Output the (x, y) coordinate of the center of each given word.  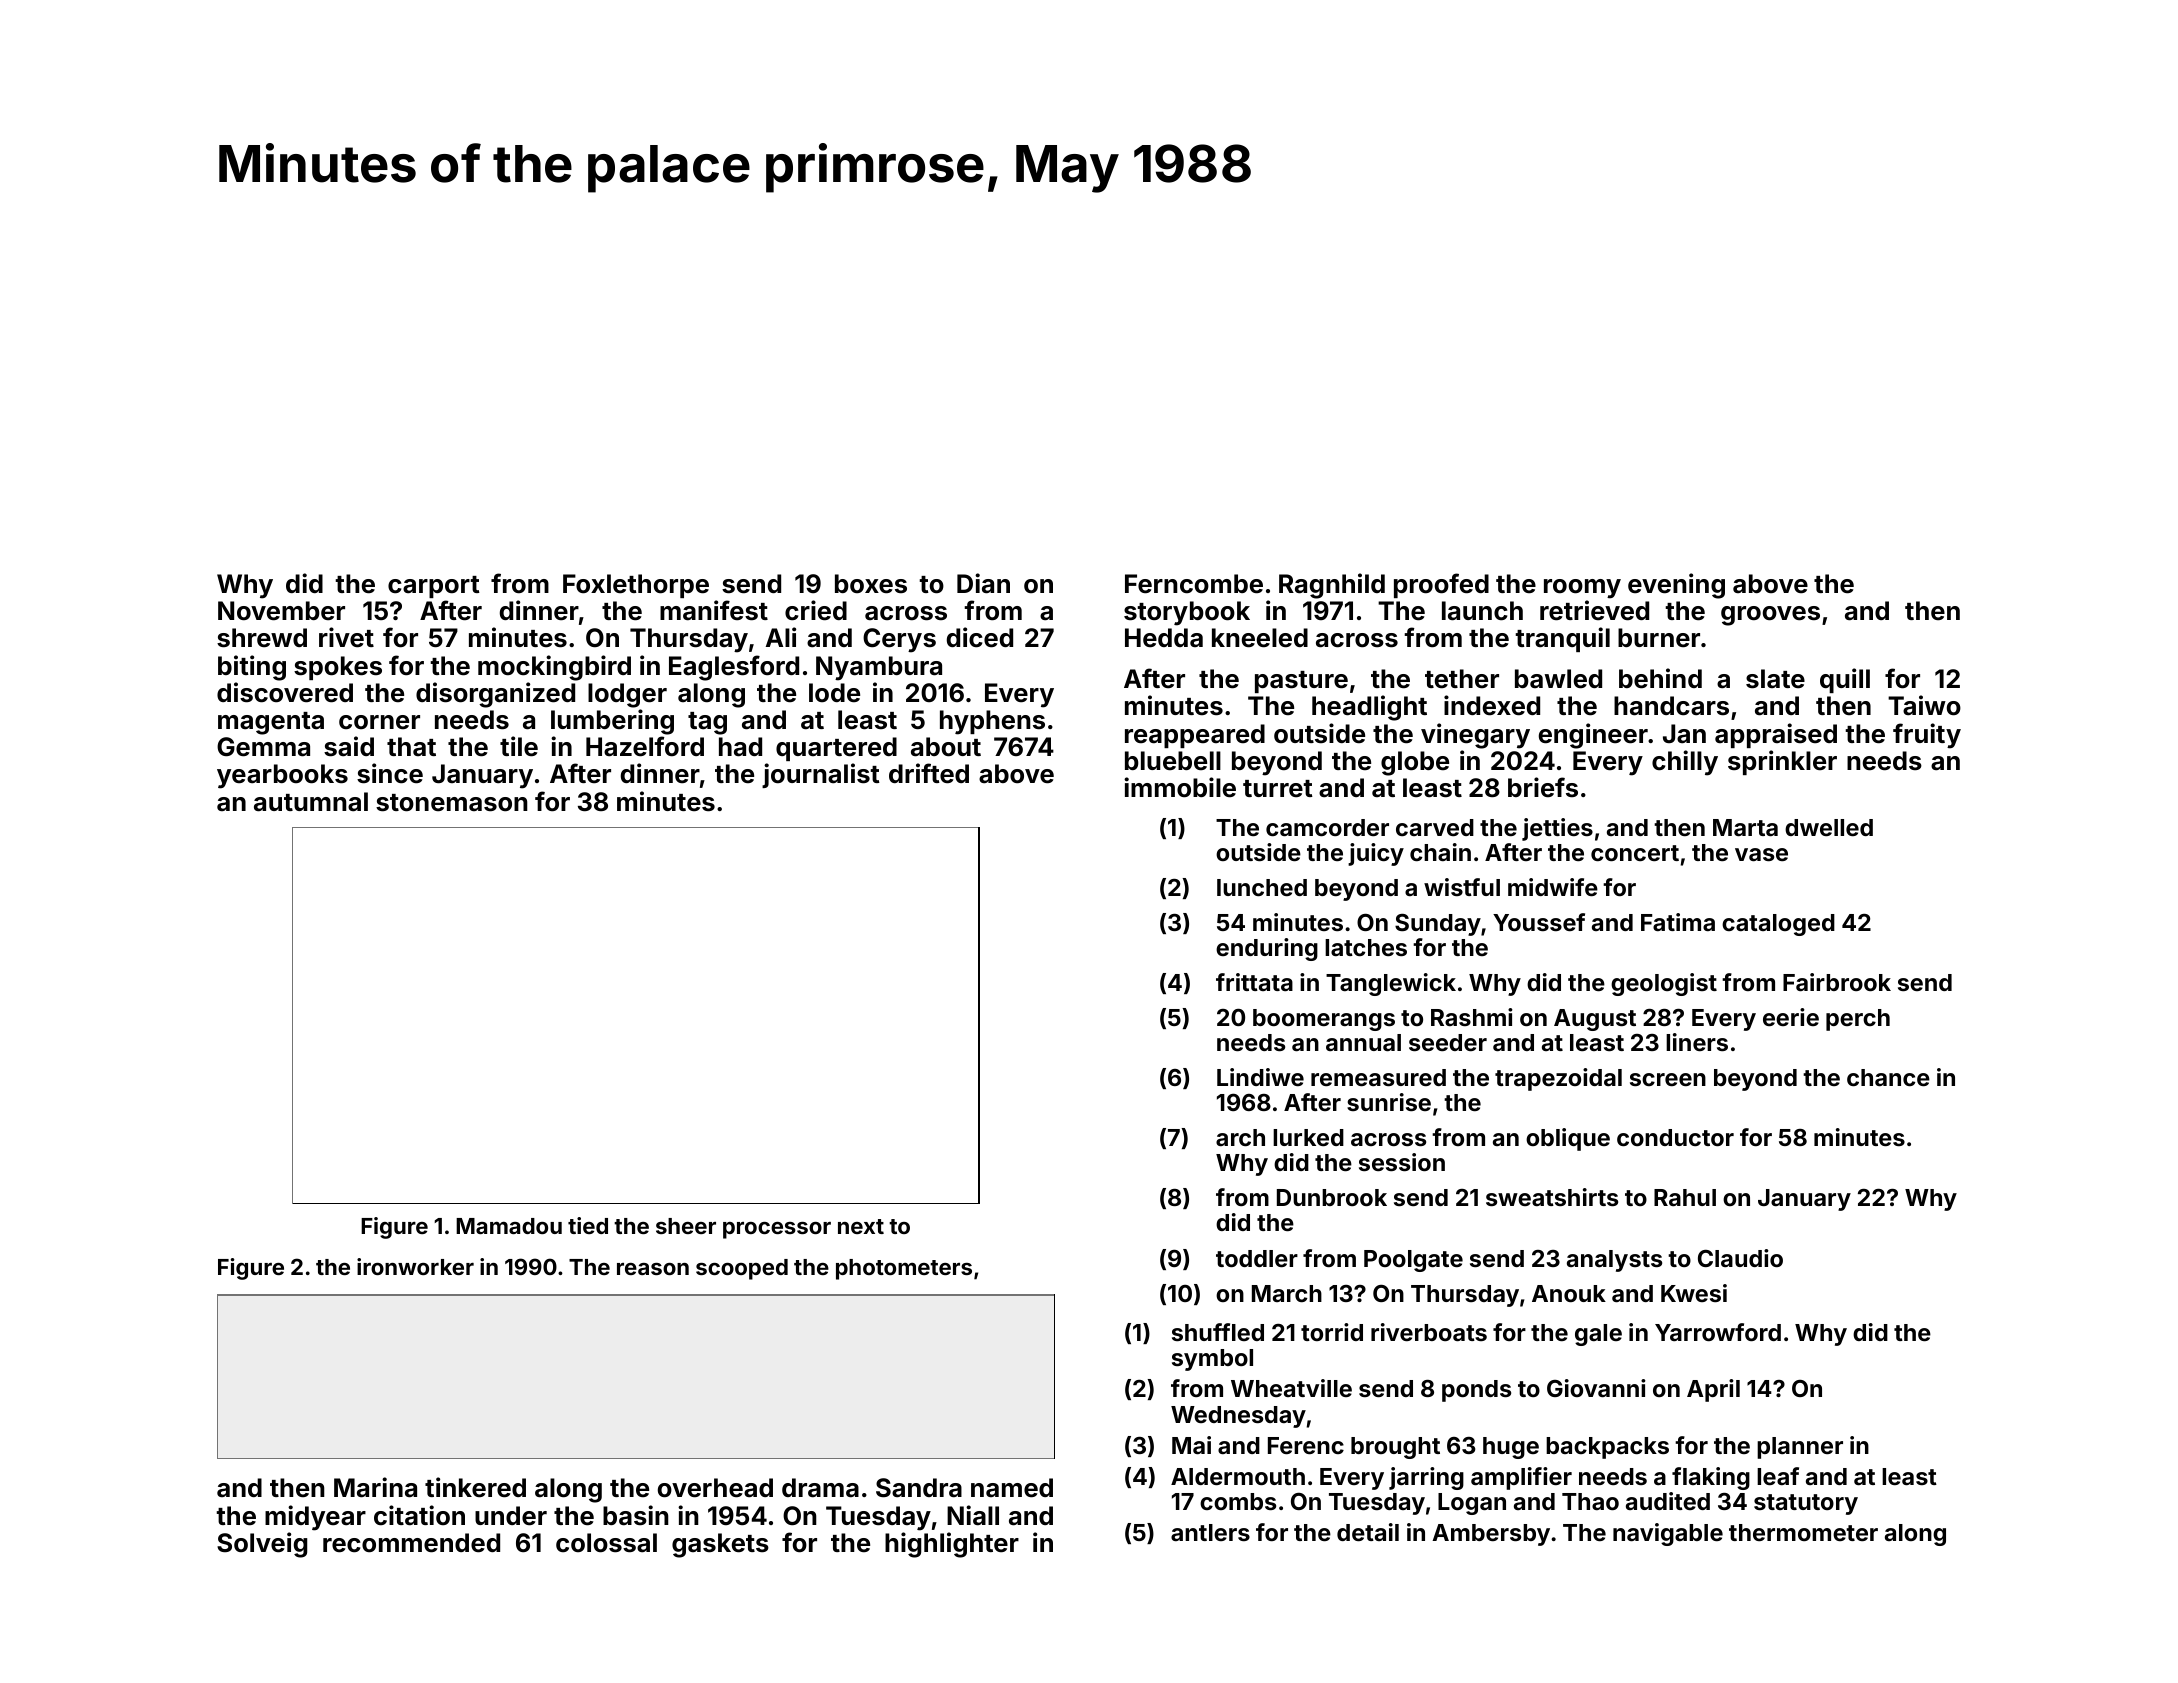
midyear (315, 1518)
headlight (1369, 708)
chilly (1685, 763)
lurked (1308, 1137)
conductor (1675, 1137)
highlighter (952, 1545)
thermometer (1803, 1532)
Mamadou (509, 1226)
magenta (271, 723)
